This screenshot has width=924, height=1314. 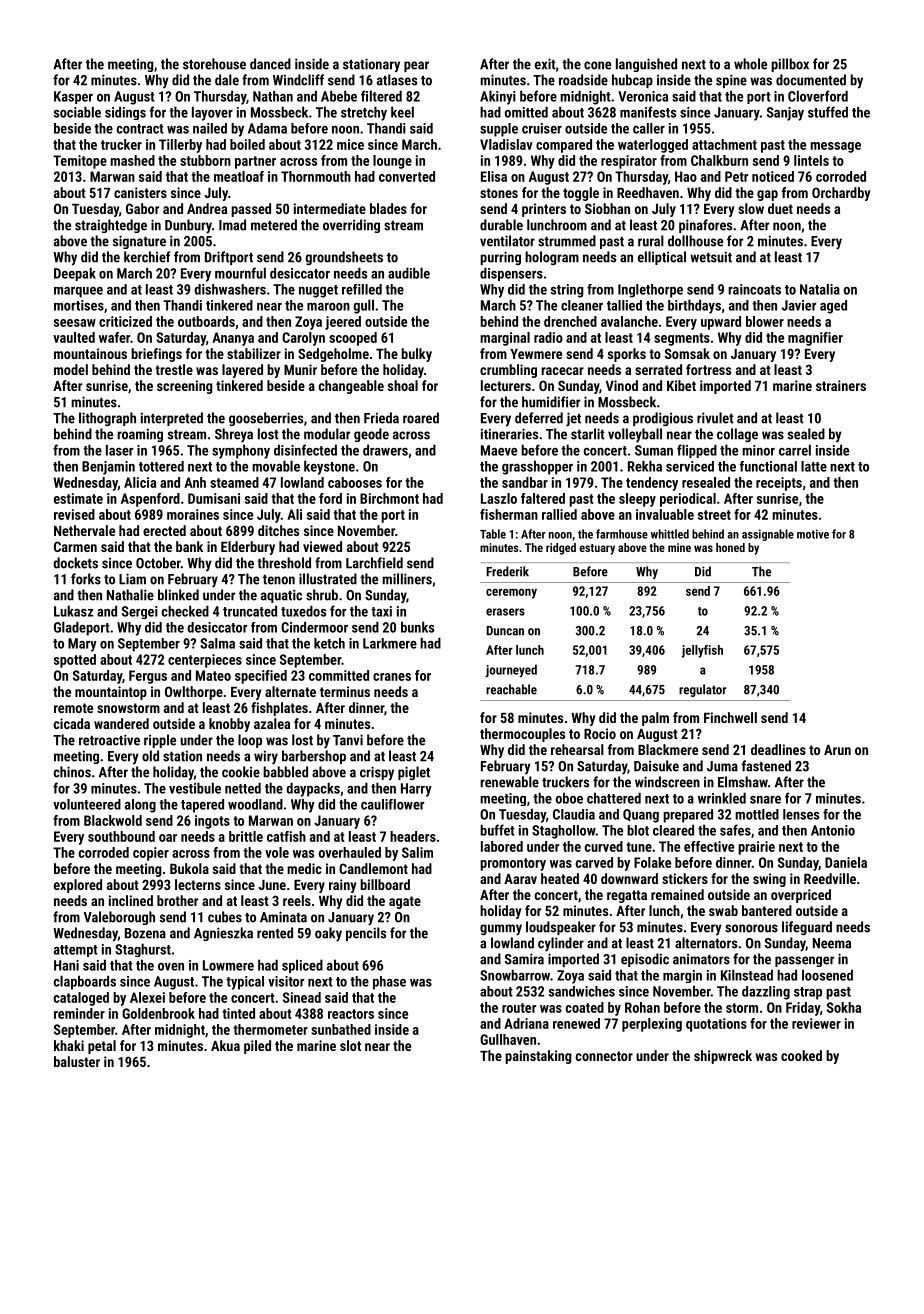 What do you see at coordinates (193, 514) in the screenshot?
I see `moraines` at bounding box center [193, 514].
